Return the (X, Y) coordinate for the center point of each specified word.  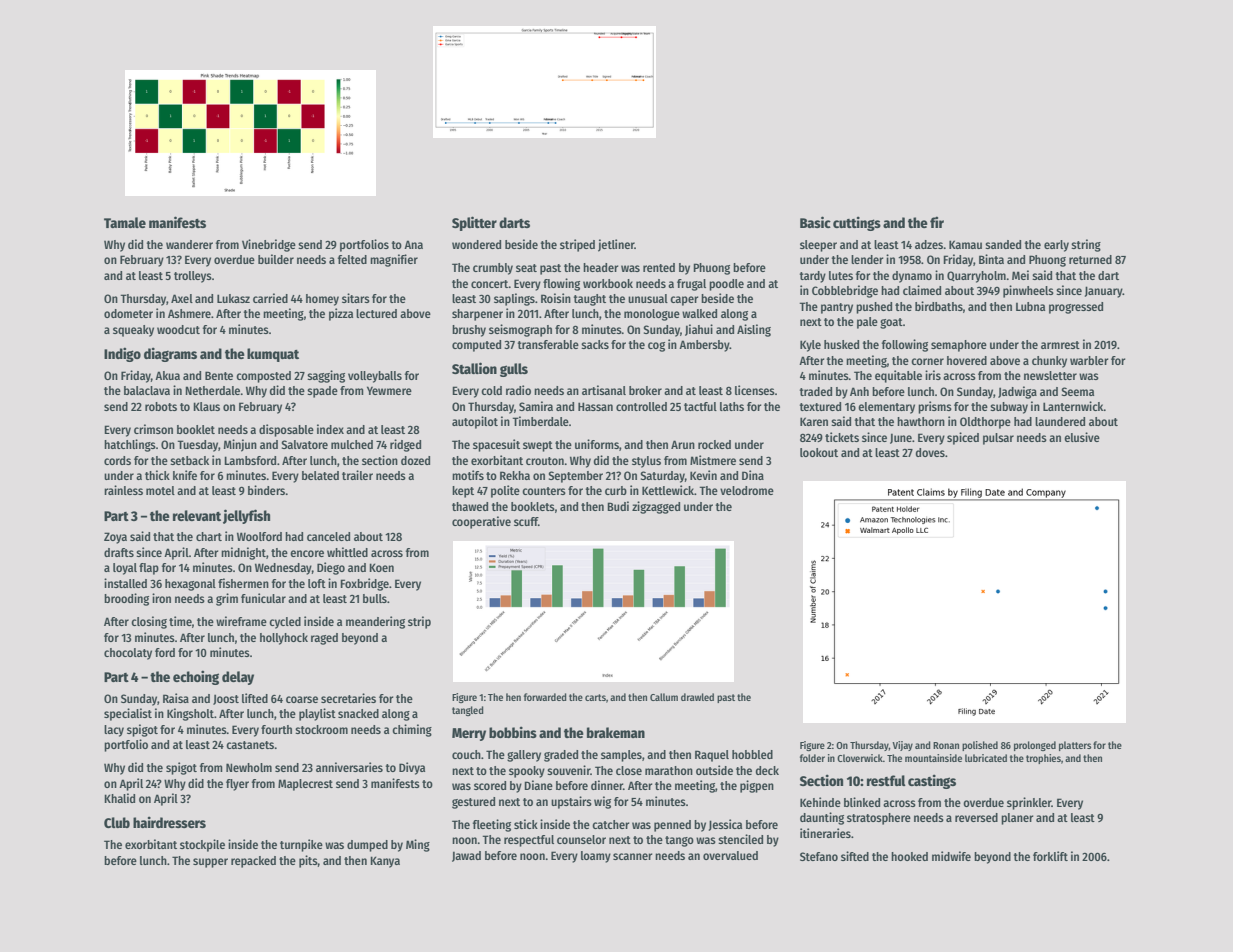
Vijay (902, 746)
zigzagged (656, 507)
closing (149, 622)
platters (1075, 746)
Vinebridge (269, 245)
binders (267, 490)
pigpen (757, 786)
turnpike (301, 845)
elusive (1082, 437)
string (1086, 245)
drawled (697, 697)
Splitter (474, 223)
